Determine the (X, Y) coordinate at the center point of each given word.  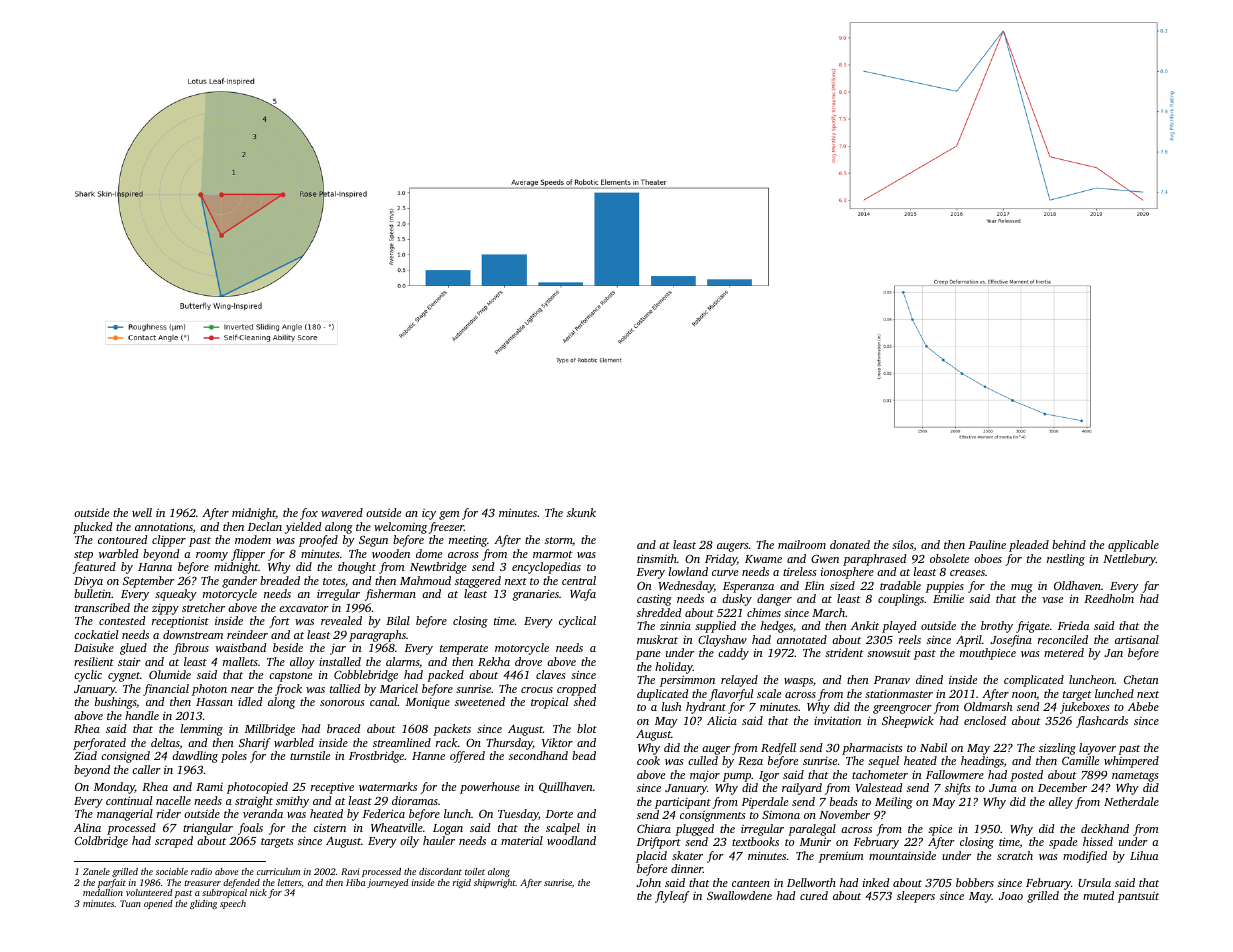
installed (340, 661)
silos (903, 545)
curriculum (278, 871)
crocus (537, 690)
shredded (659, 612)
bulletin (92, 593)
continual (129, 800)
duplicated (663, 695)
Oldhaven (1077, 585)
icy (429, 514)
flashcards (1102, 722)
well (142, 512)
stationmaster (899, 694)
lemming (202, 730)
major (705, 776)
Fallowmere (955, 774)
